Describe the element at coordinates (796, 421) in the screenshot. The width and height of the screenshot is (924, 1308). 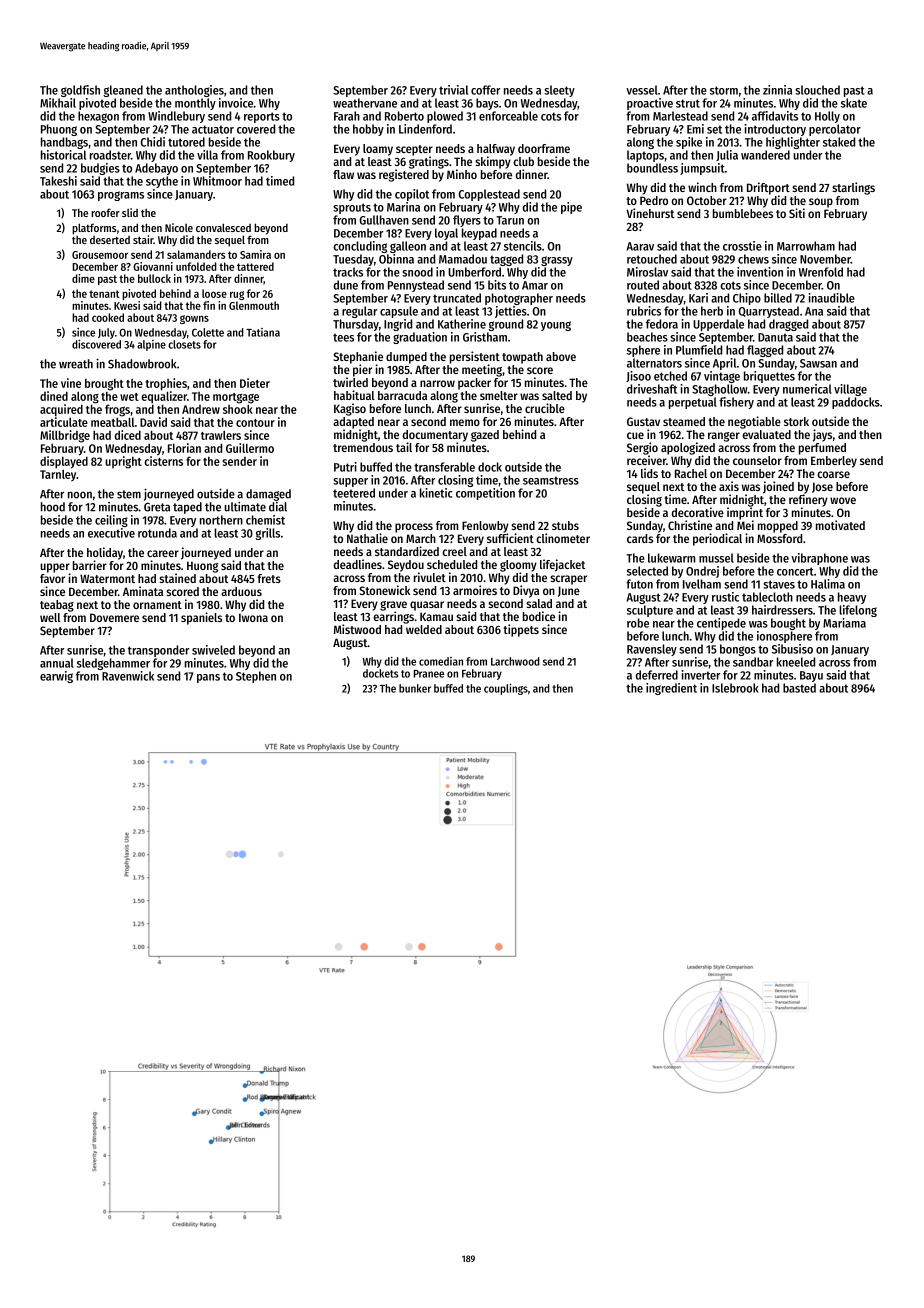
I see `stork` at that location.
